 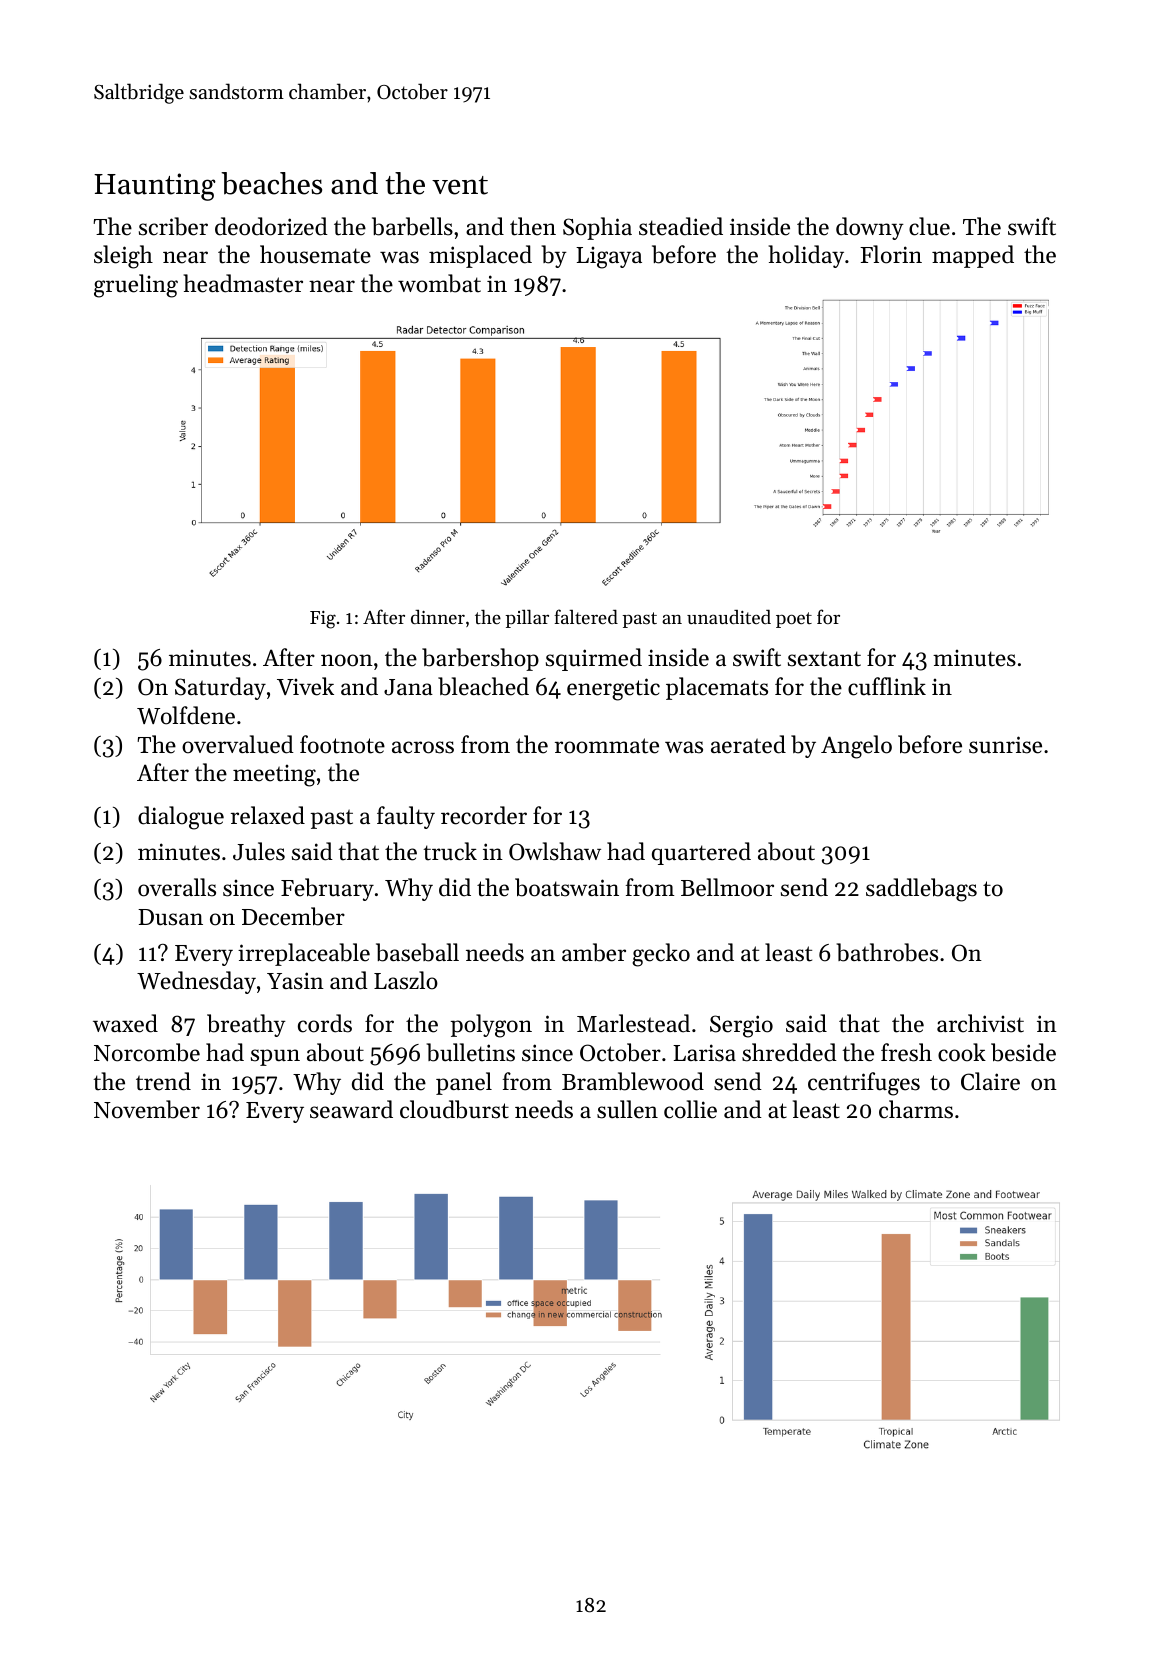 I want to click on Wolfdene, so click(x=186, y=715).
